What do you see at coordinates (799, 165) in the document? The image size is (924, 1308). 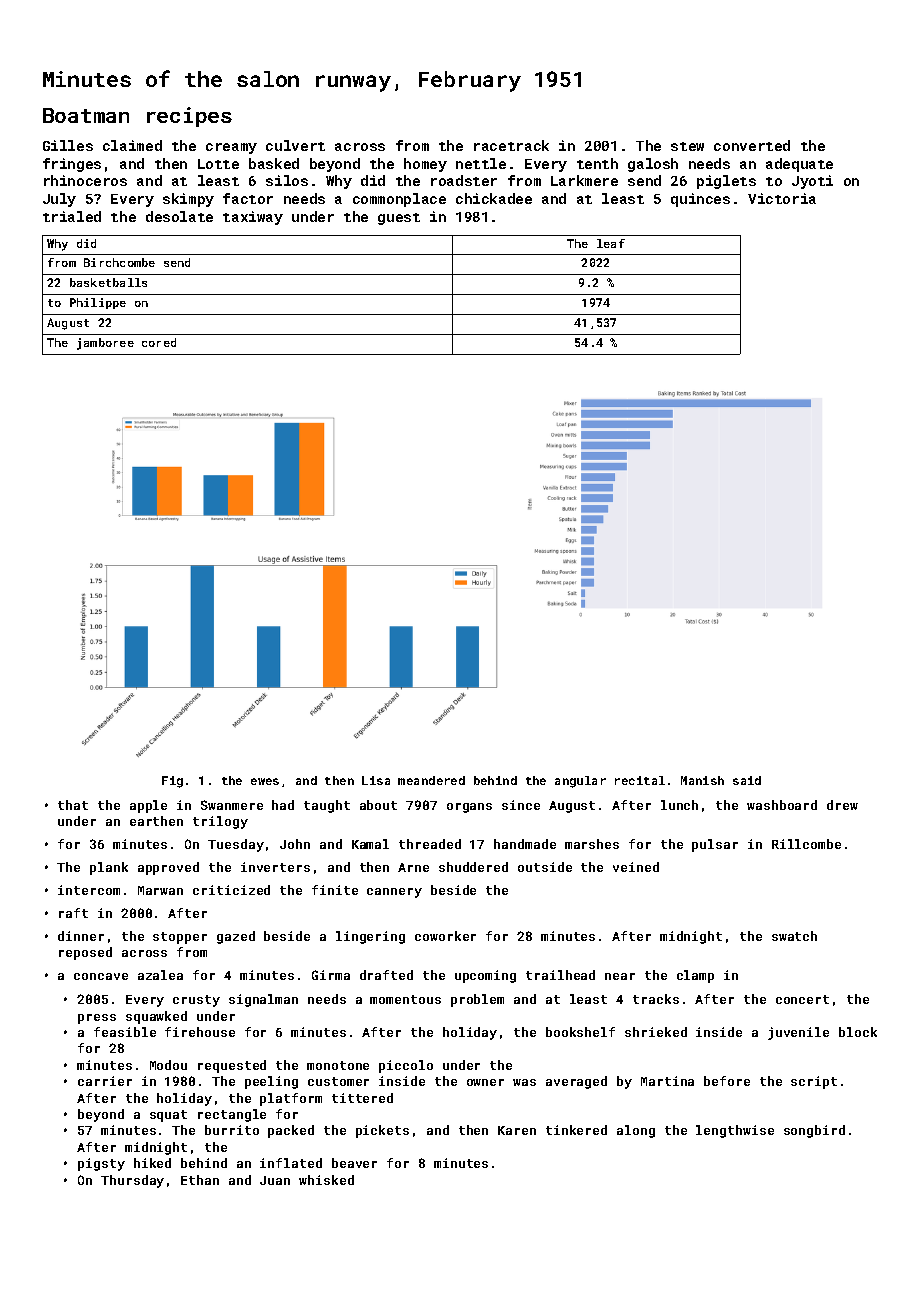 I see `adequate` at bounding box center [799, 165].
